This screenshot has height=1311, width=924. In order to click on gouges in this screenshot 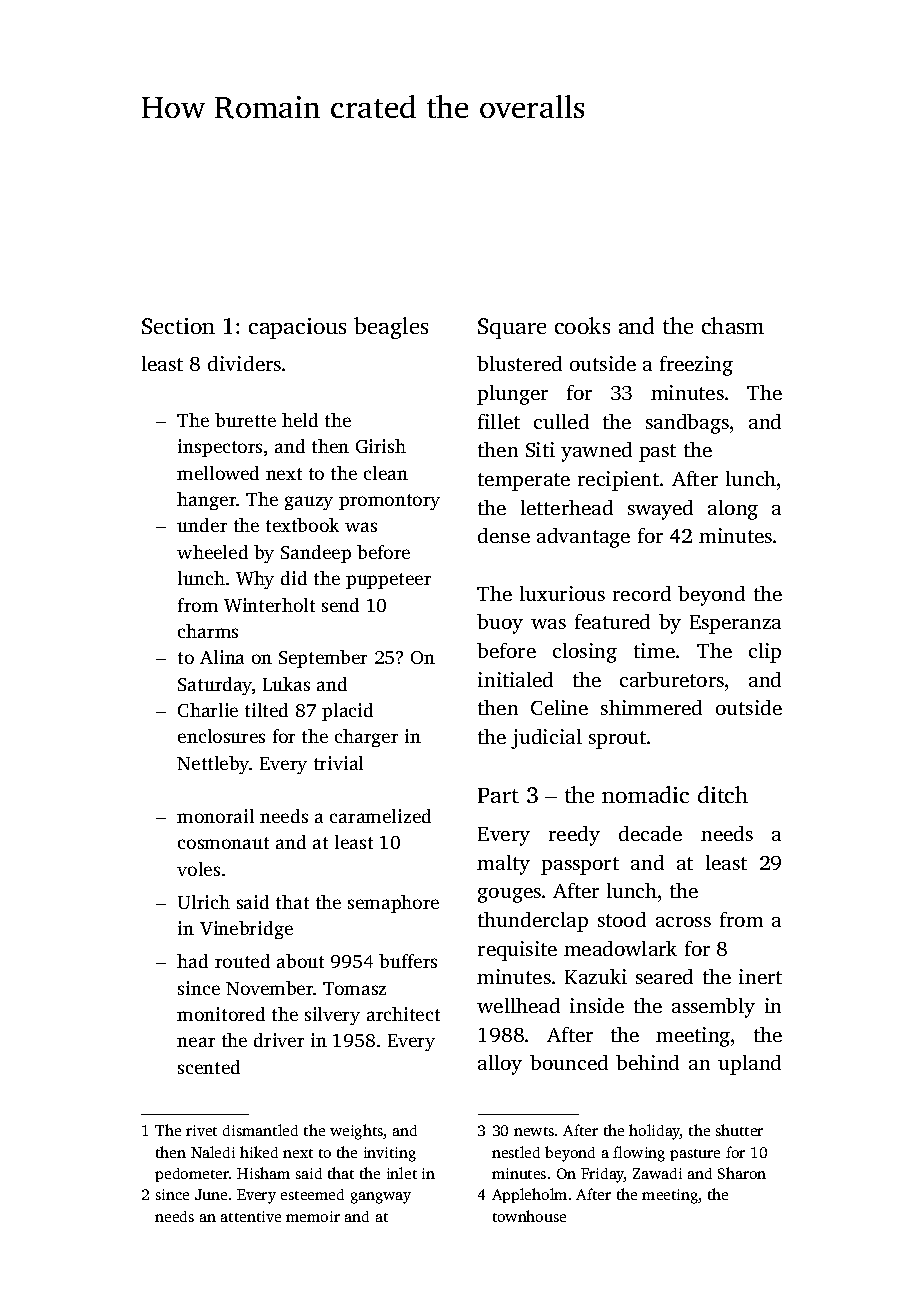, I will do `click(509, 895)`.
